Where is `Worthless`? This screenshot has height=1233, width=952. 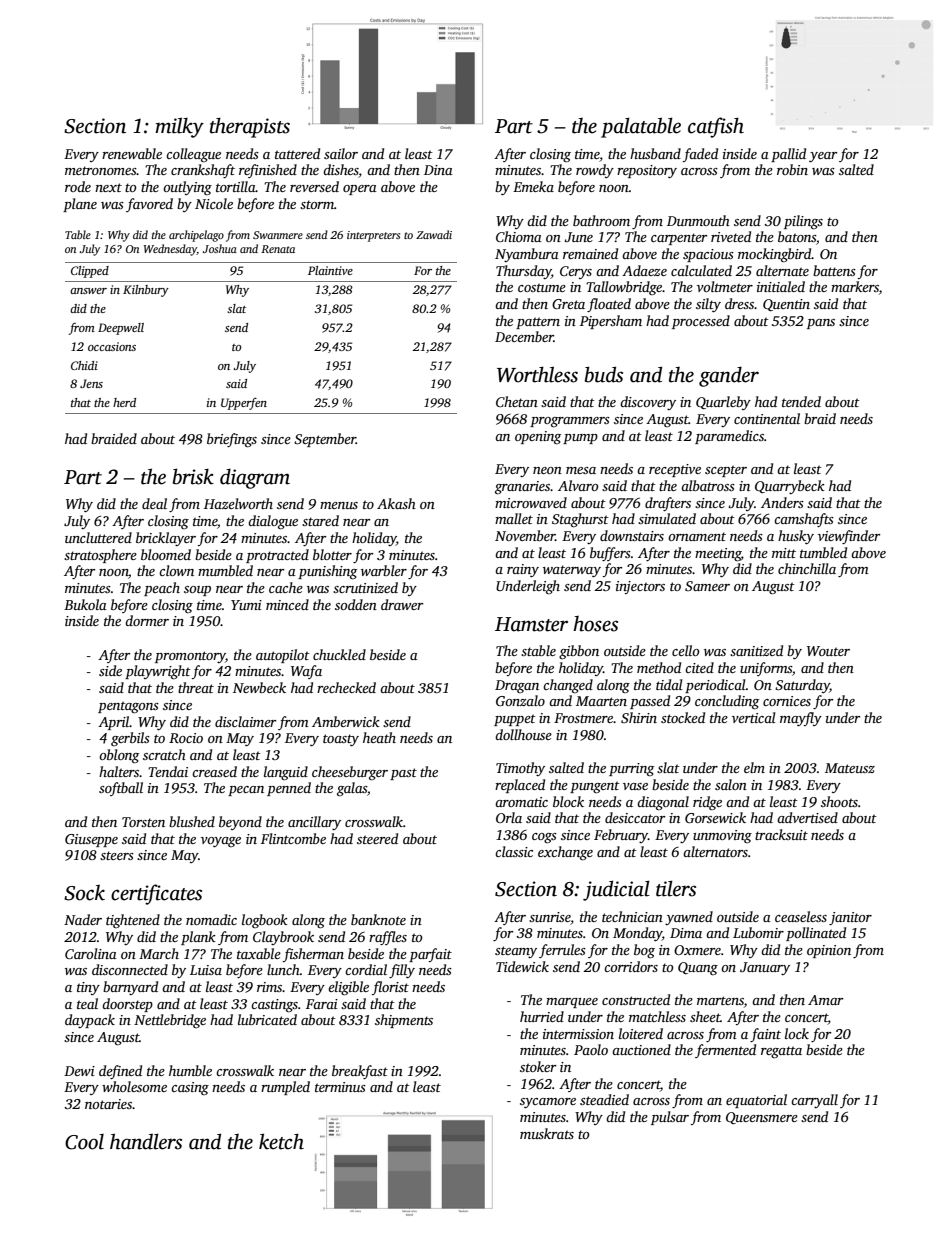
Worthless is located at coordinates (537, 374).
